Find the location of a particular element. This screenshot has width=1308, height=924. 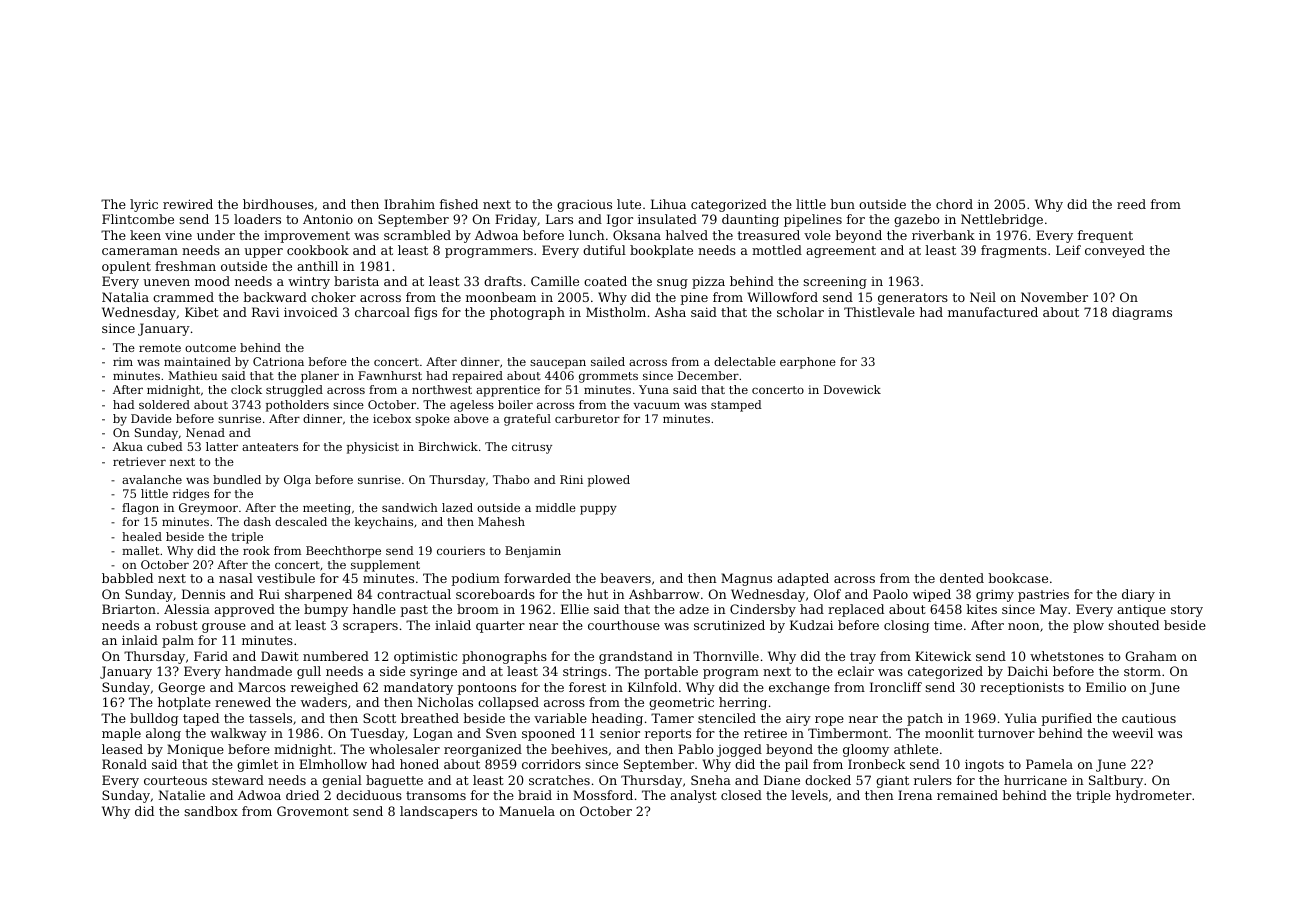

landscapers is located at coordinates (438, 812).
